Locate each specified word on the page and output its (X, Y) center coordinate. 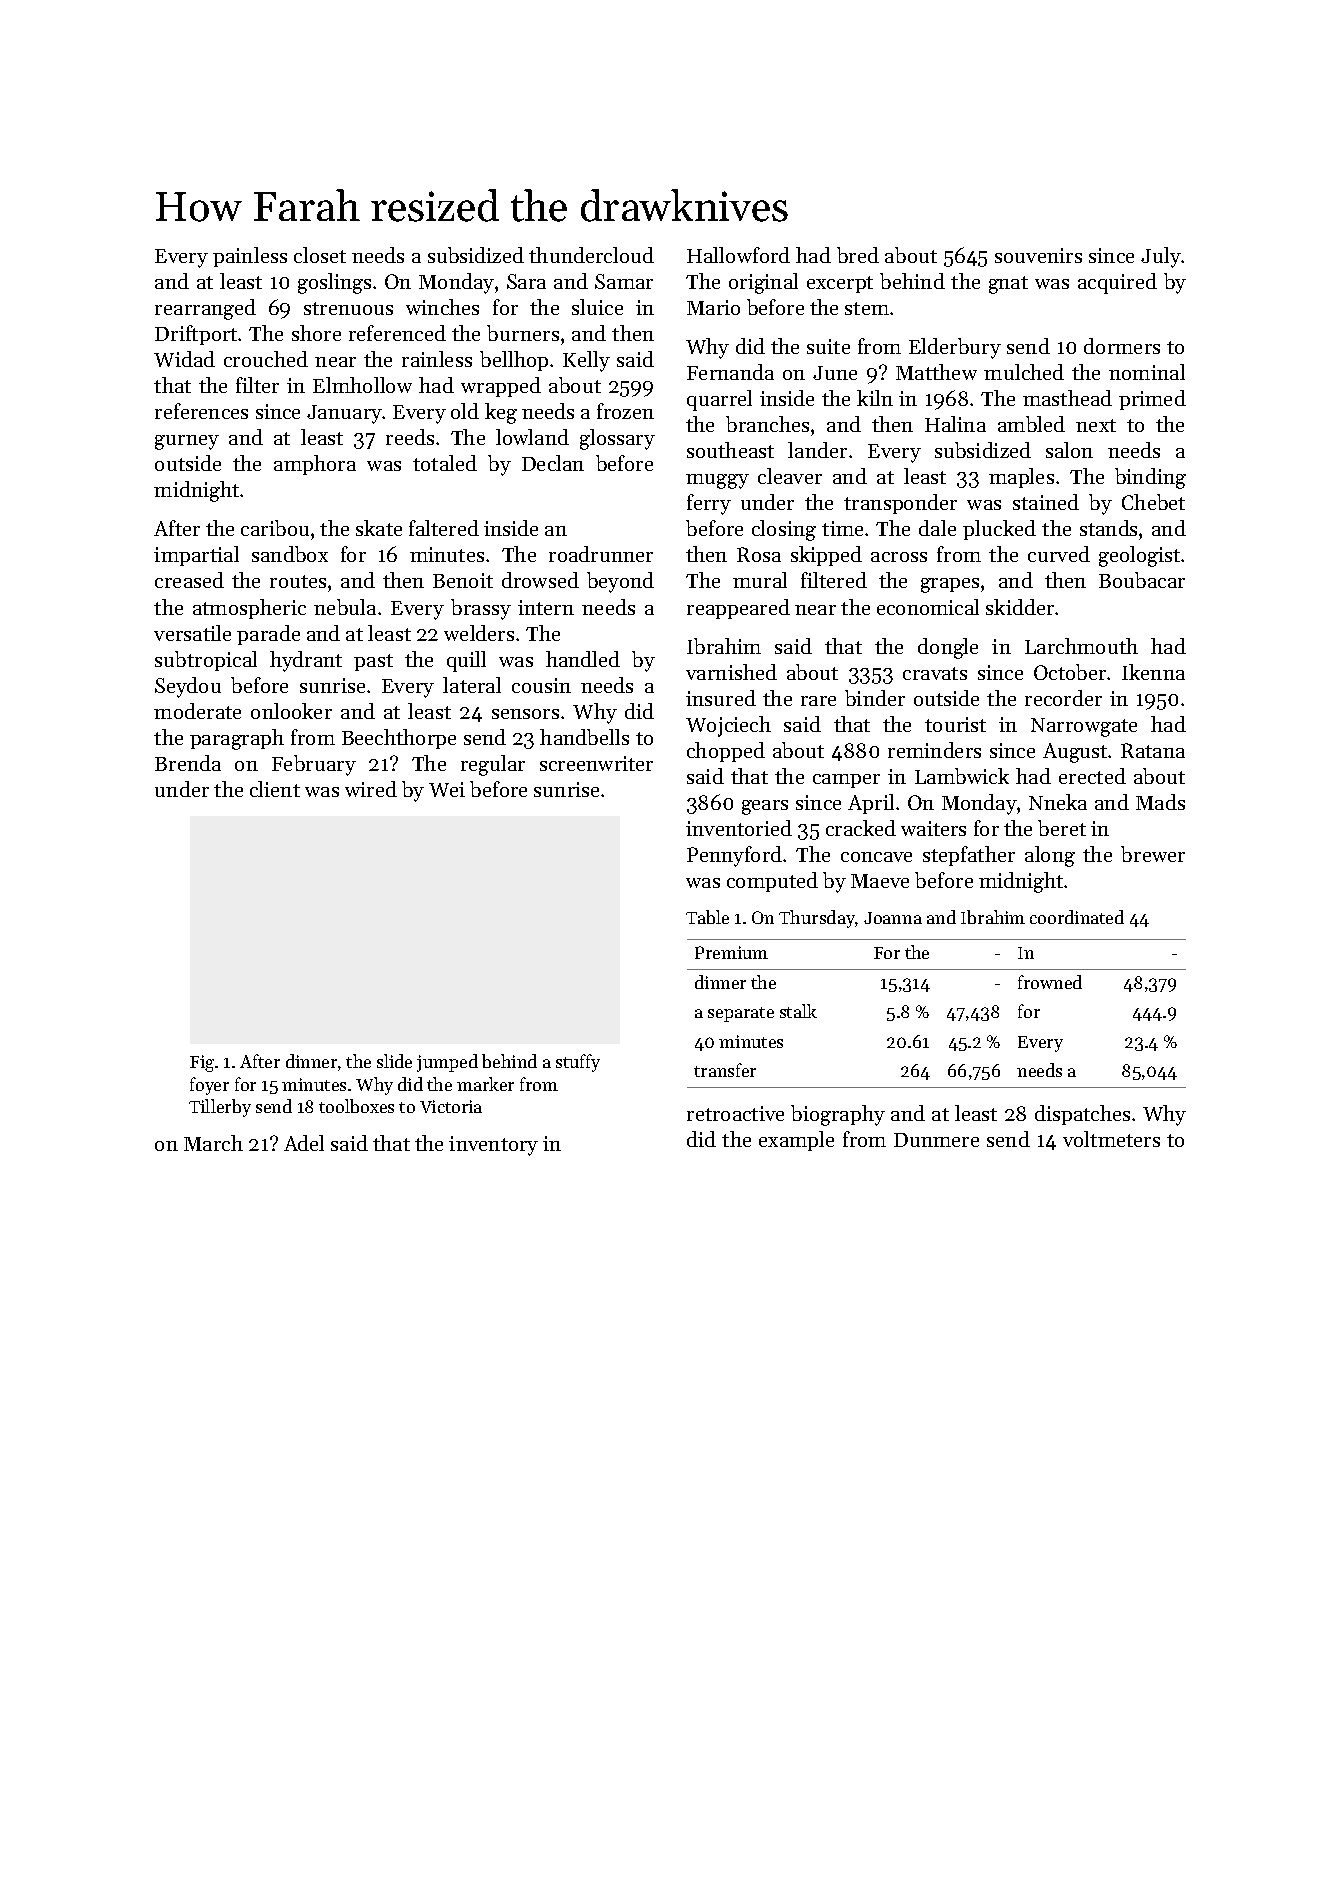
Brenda (188, 763)
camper (846, 781)
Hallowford (738, 255)
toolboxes (356, 1106)
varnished (731, 672)
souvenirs (1038, 255)
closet (320, 255)
